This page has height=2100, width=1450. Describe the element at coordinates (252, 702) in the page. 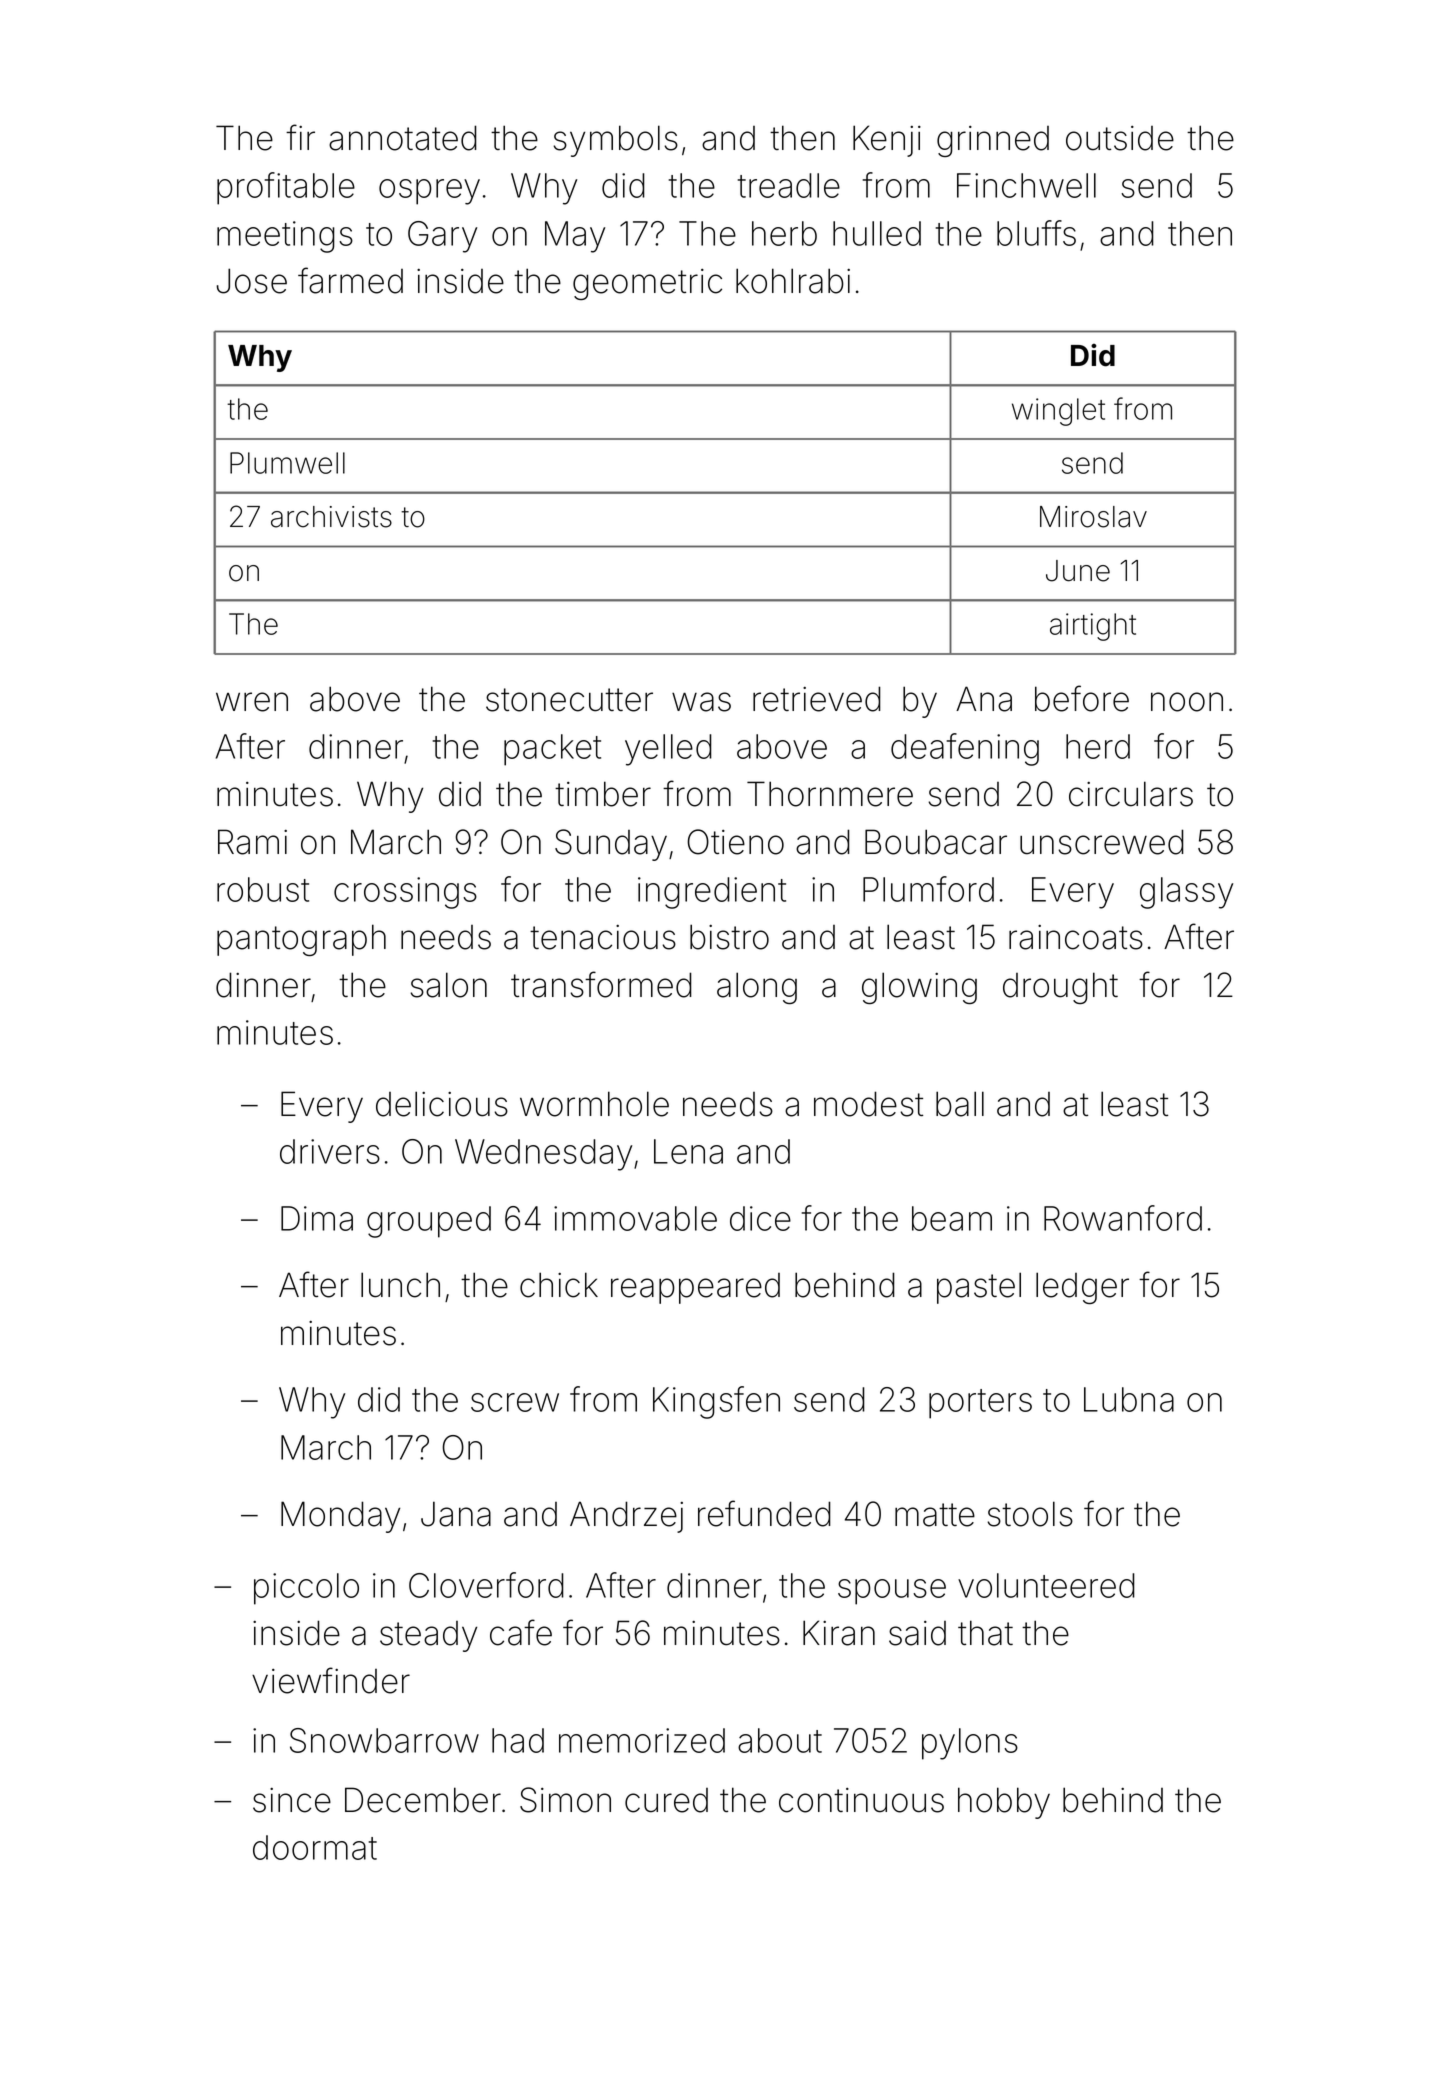

I see `wren` at that location.
